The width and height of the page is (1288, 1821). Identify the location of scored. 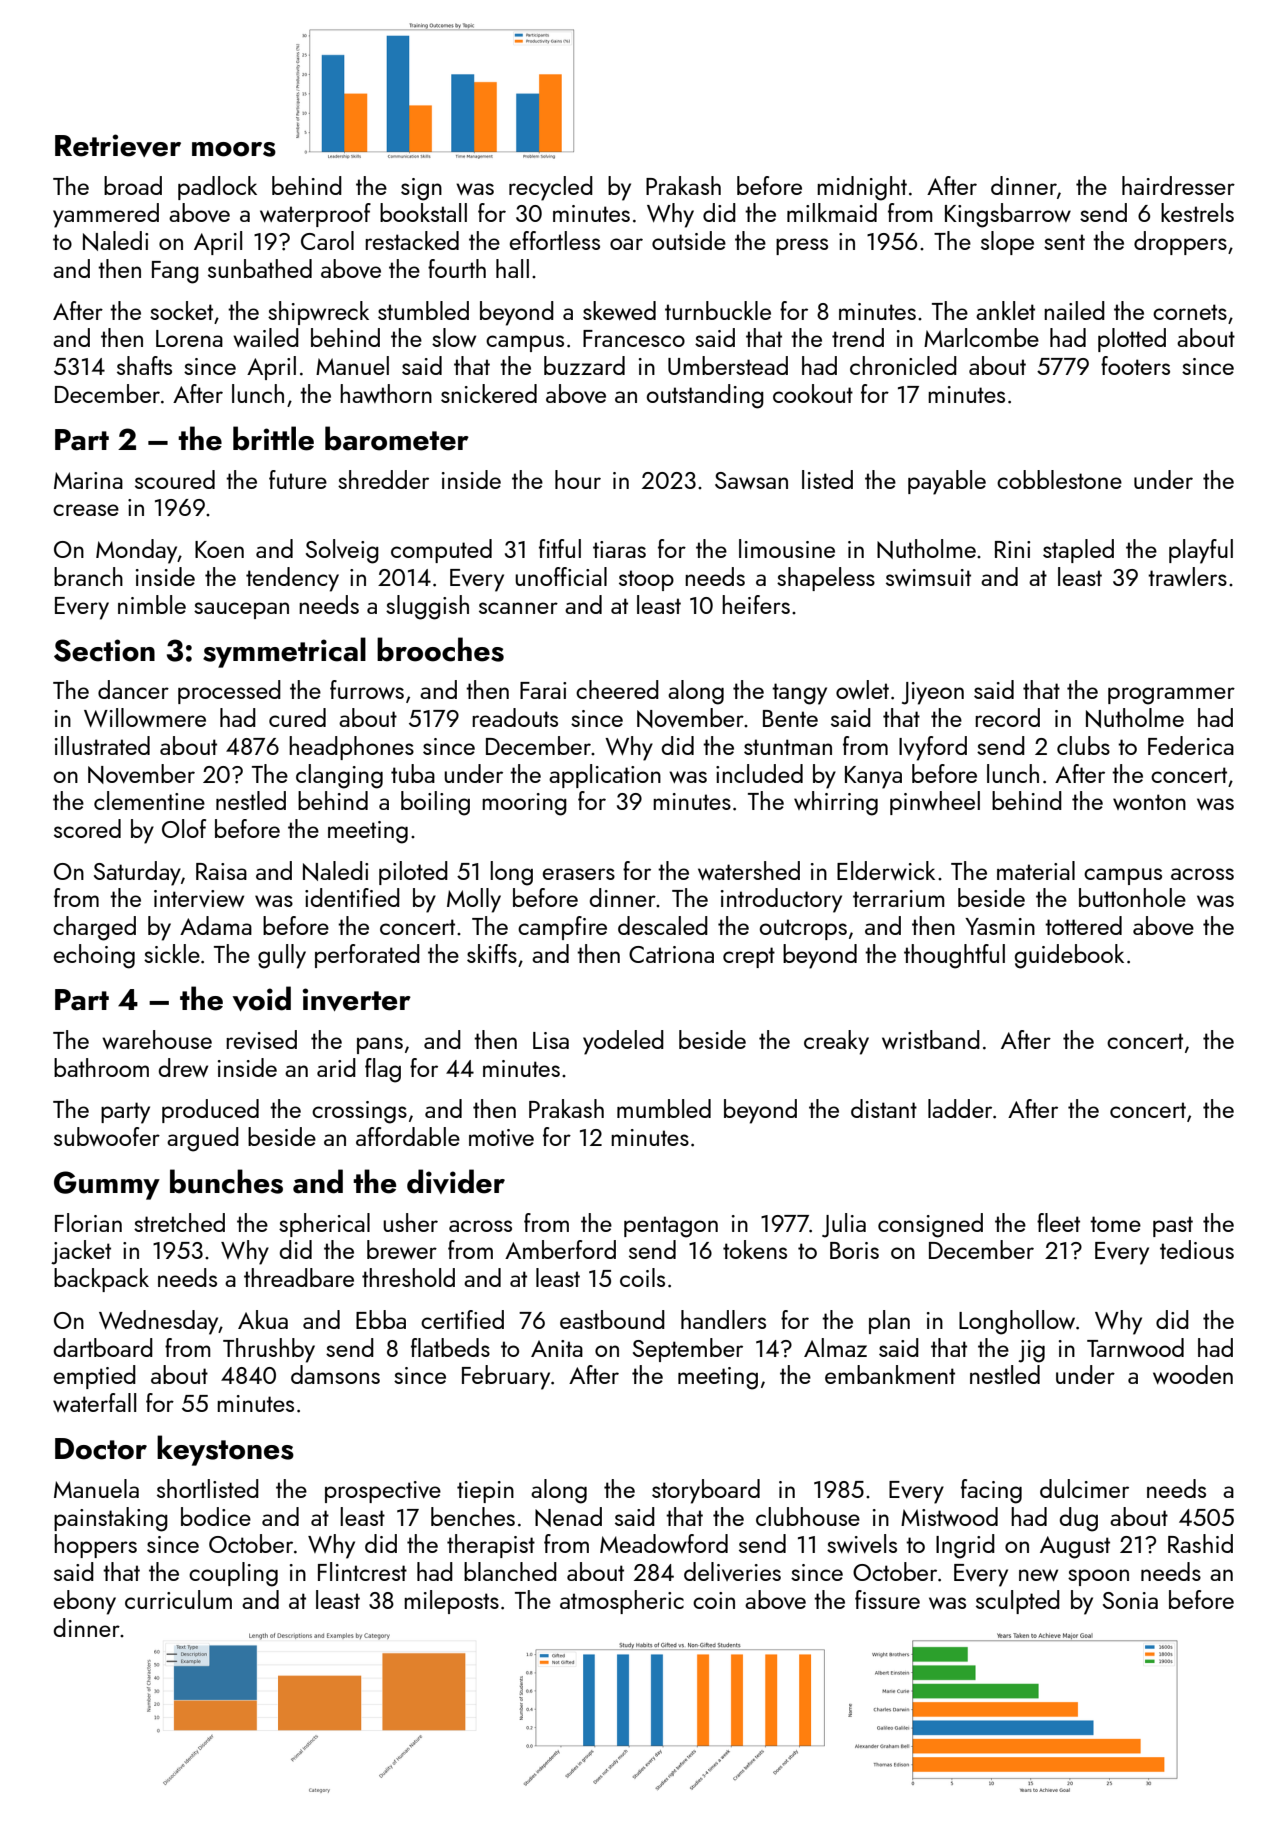
(87, 828).
